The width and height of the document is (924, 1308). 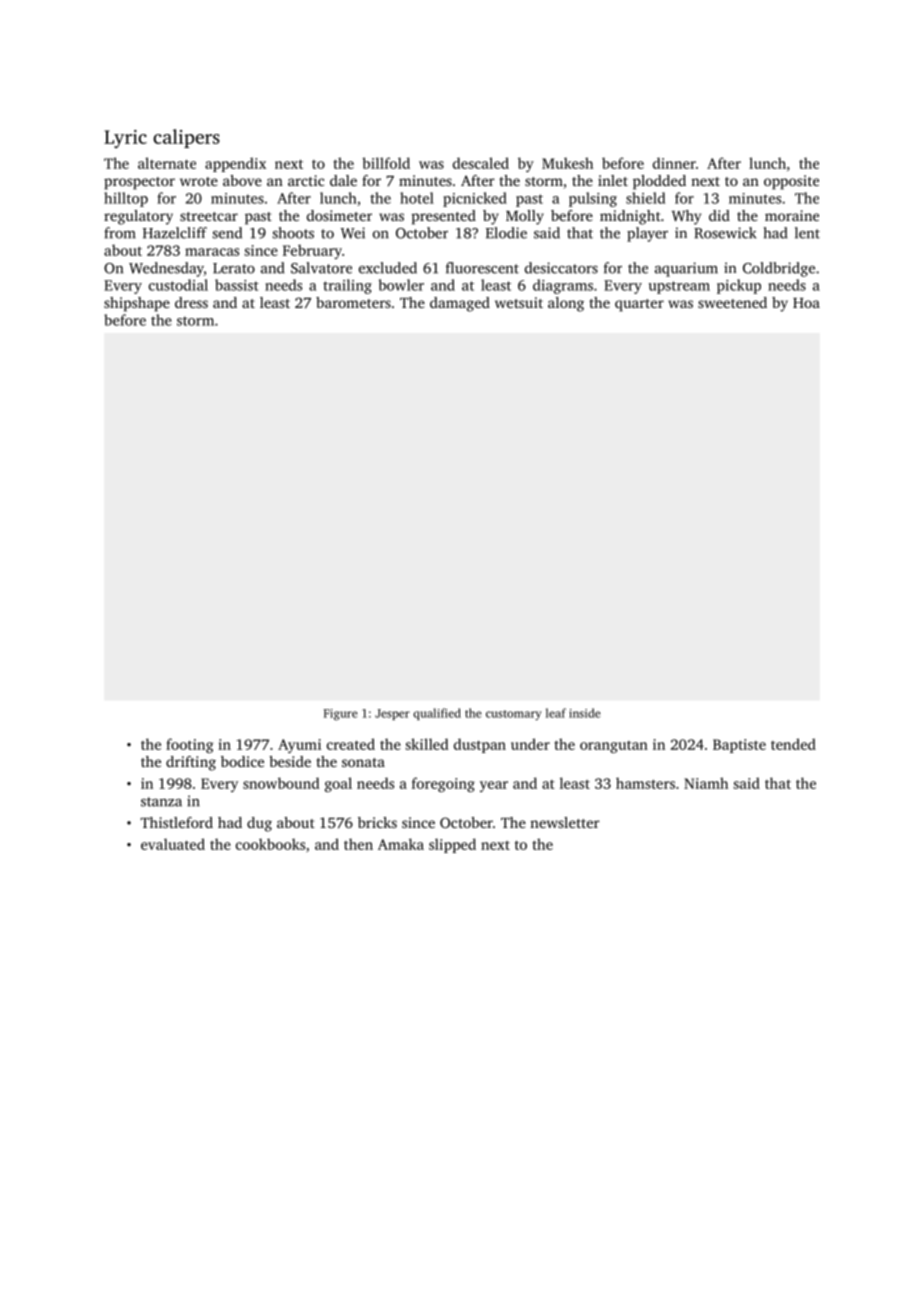 I want to click on barometers, so click(x=353, y=302).
